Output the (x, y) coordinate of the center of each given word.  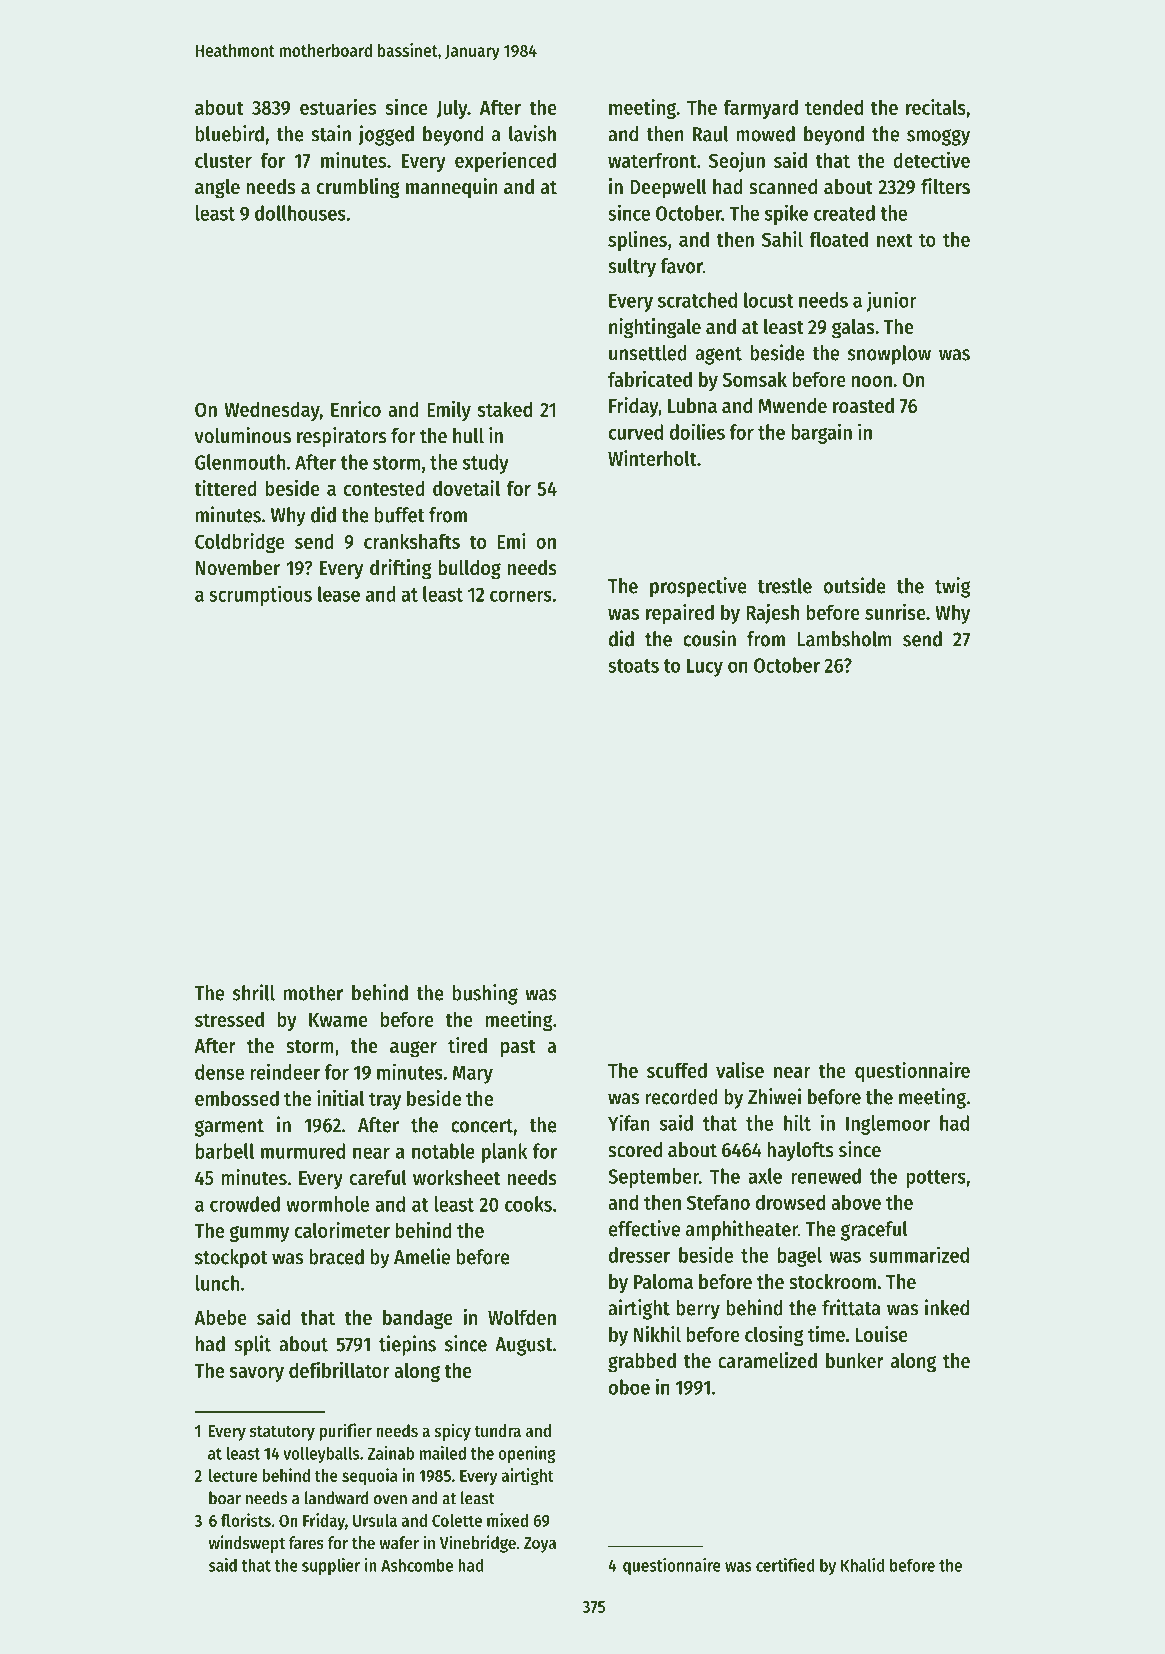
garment (229, 1128)
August (523, 1346)
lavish (532, 133)
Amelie (422, 1256)
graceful (874, 1231)
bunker (855, 1361)
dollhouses (300, 213)
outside (855, 585)
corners (521, 596)
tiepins (407, 1345)
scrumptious (260, 595)
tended (834, 107)
